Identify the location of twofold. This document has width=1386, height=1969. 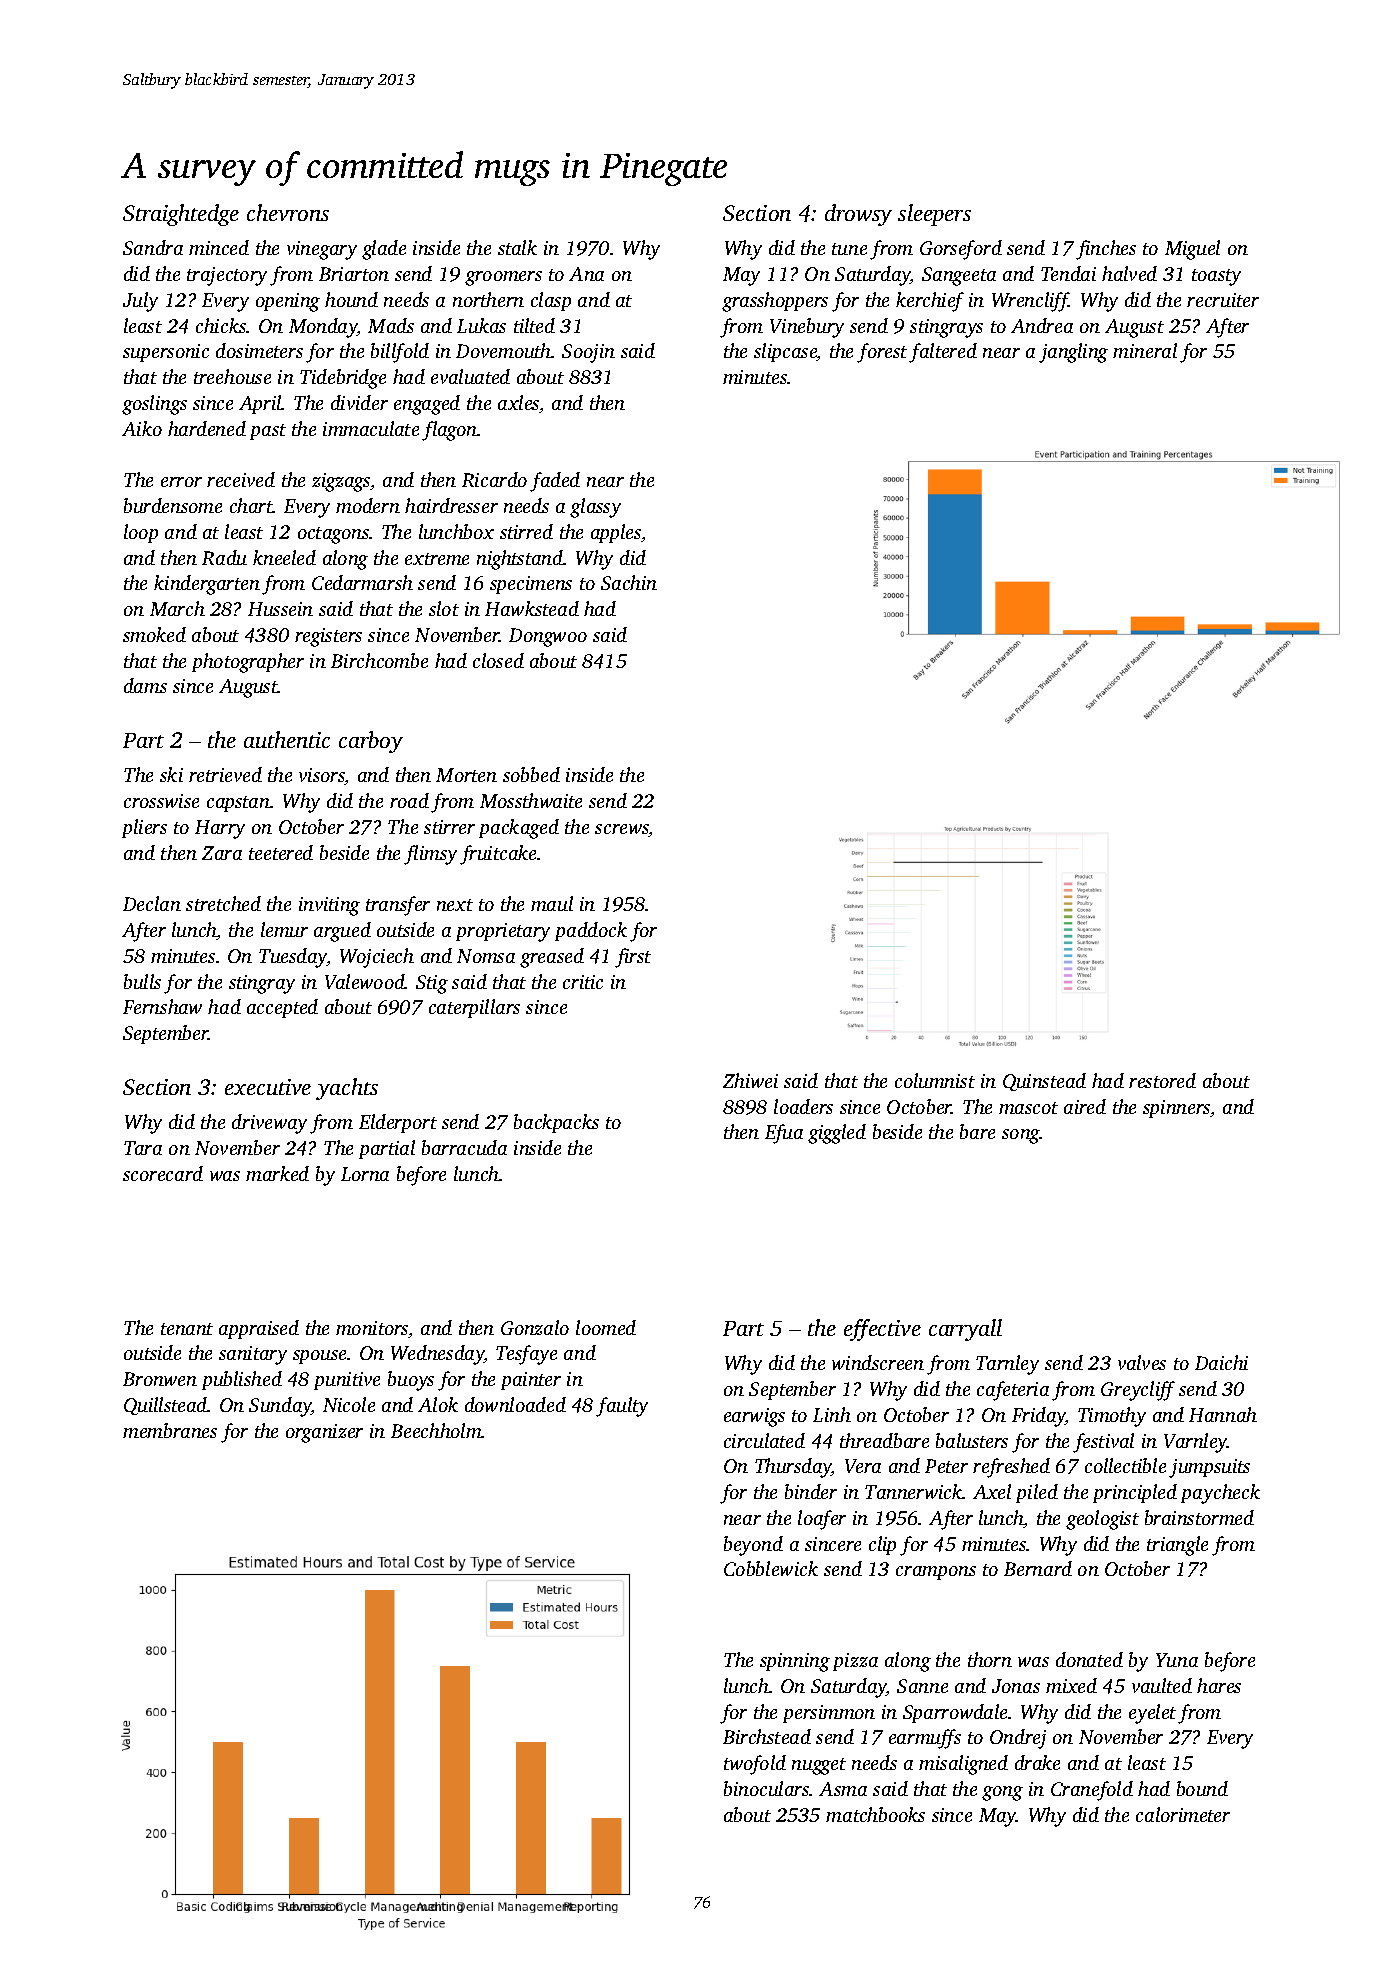
(755, 1765).
